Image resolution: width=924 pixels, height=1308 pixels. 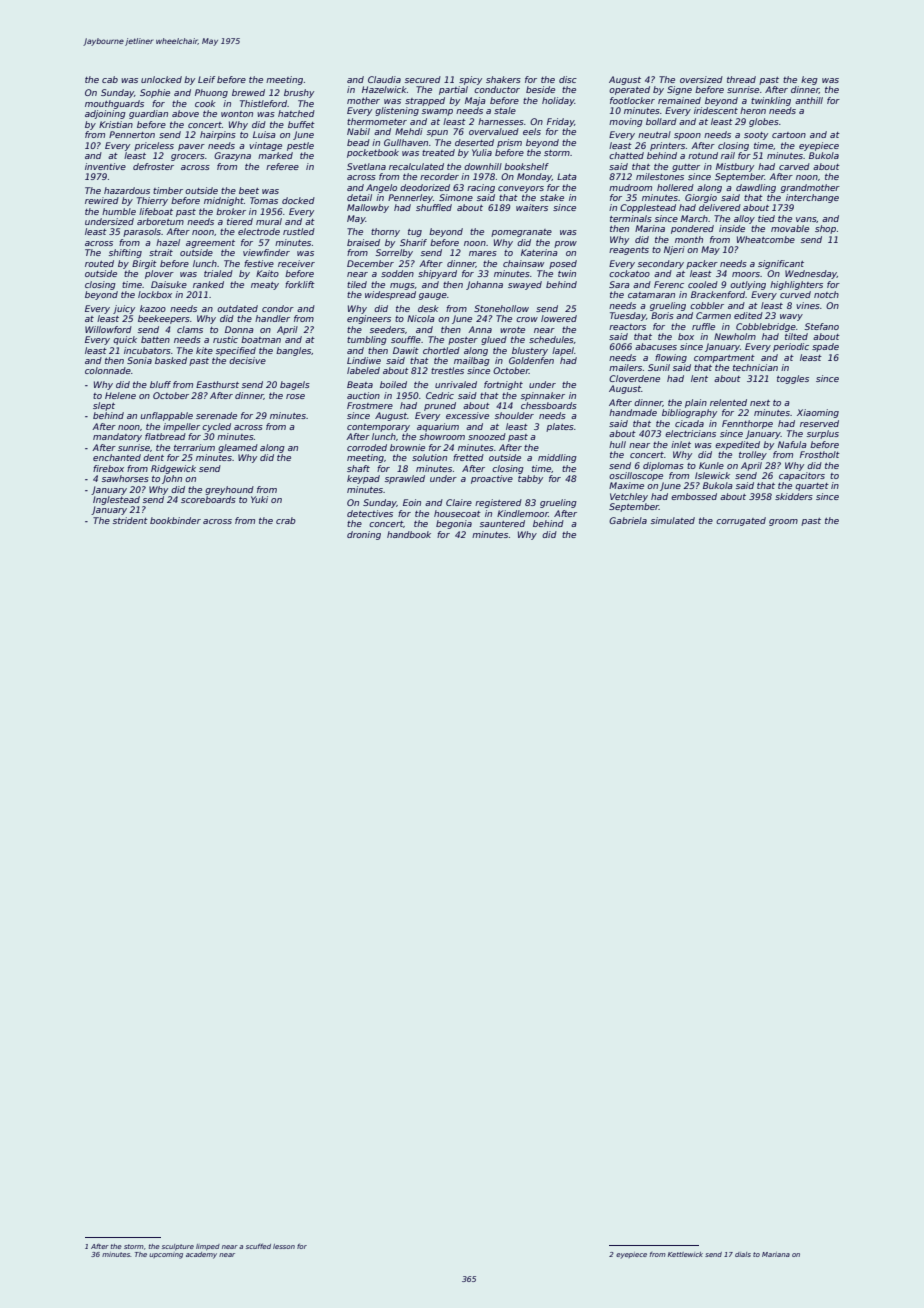 I want to click on lesson, so click(x=284, y=1246).
